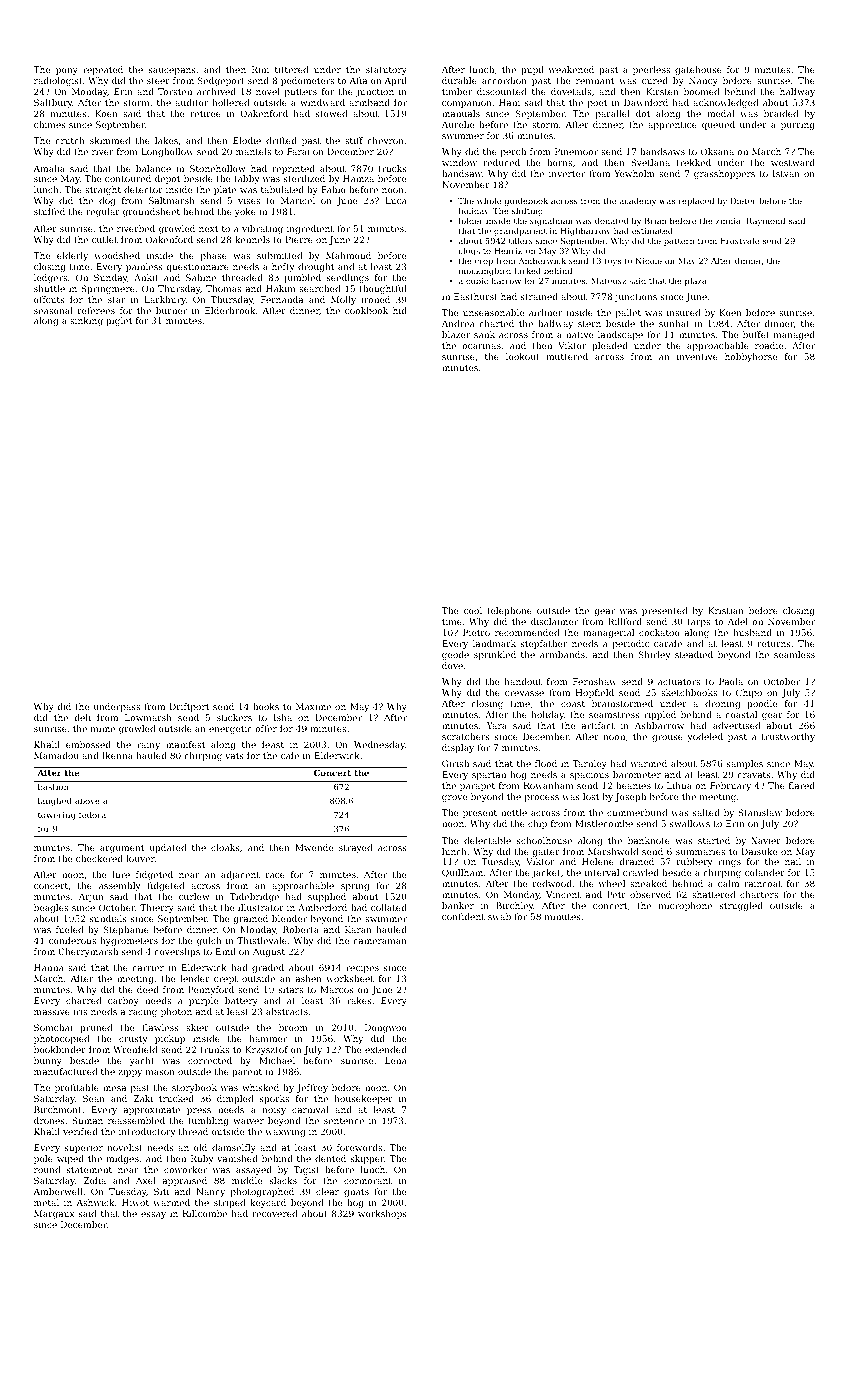  Describe the element at coordinates (798, 125) in the document. I see `purring` at that location.
